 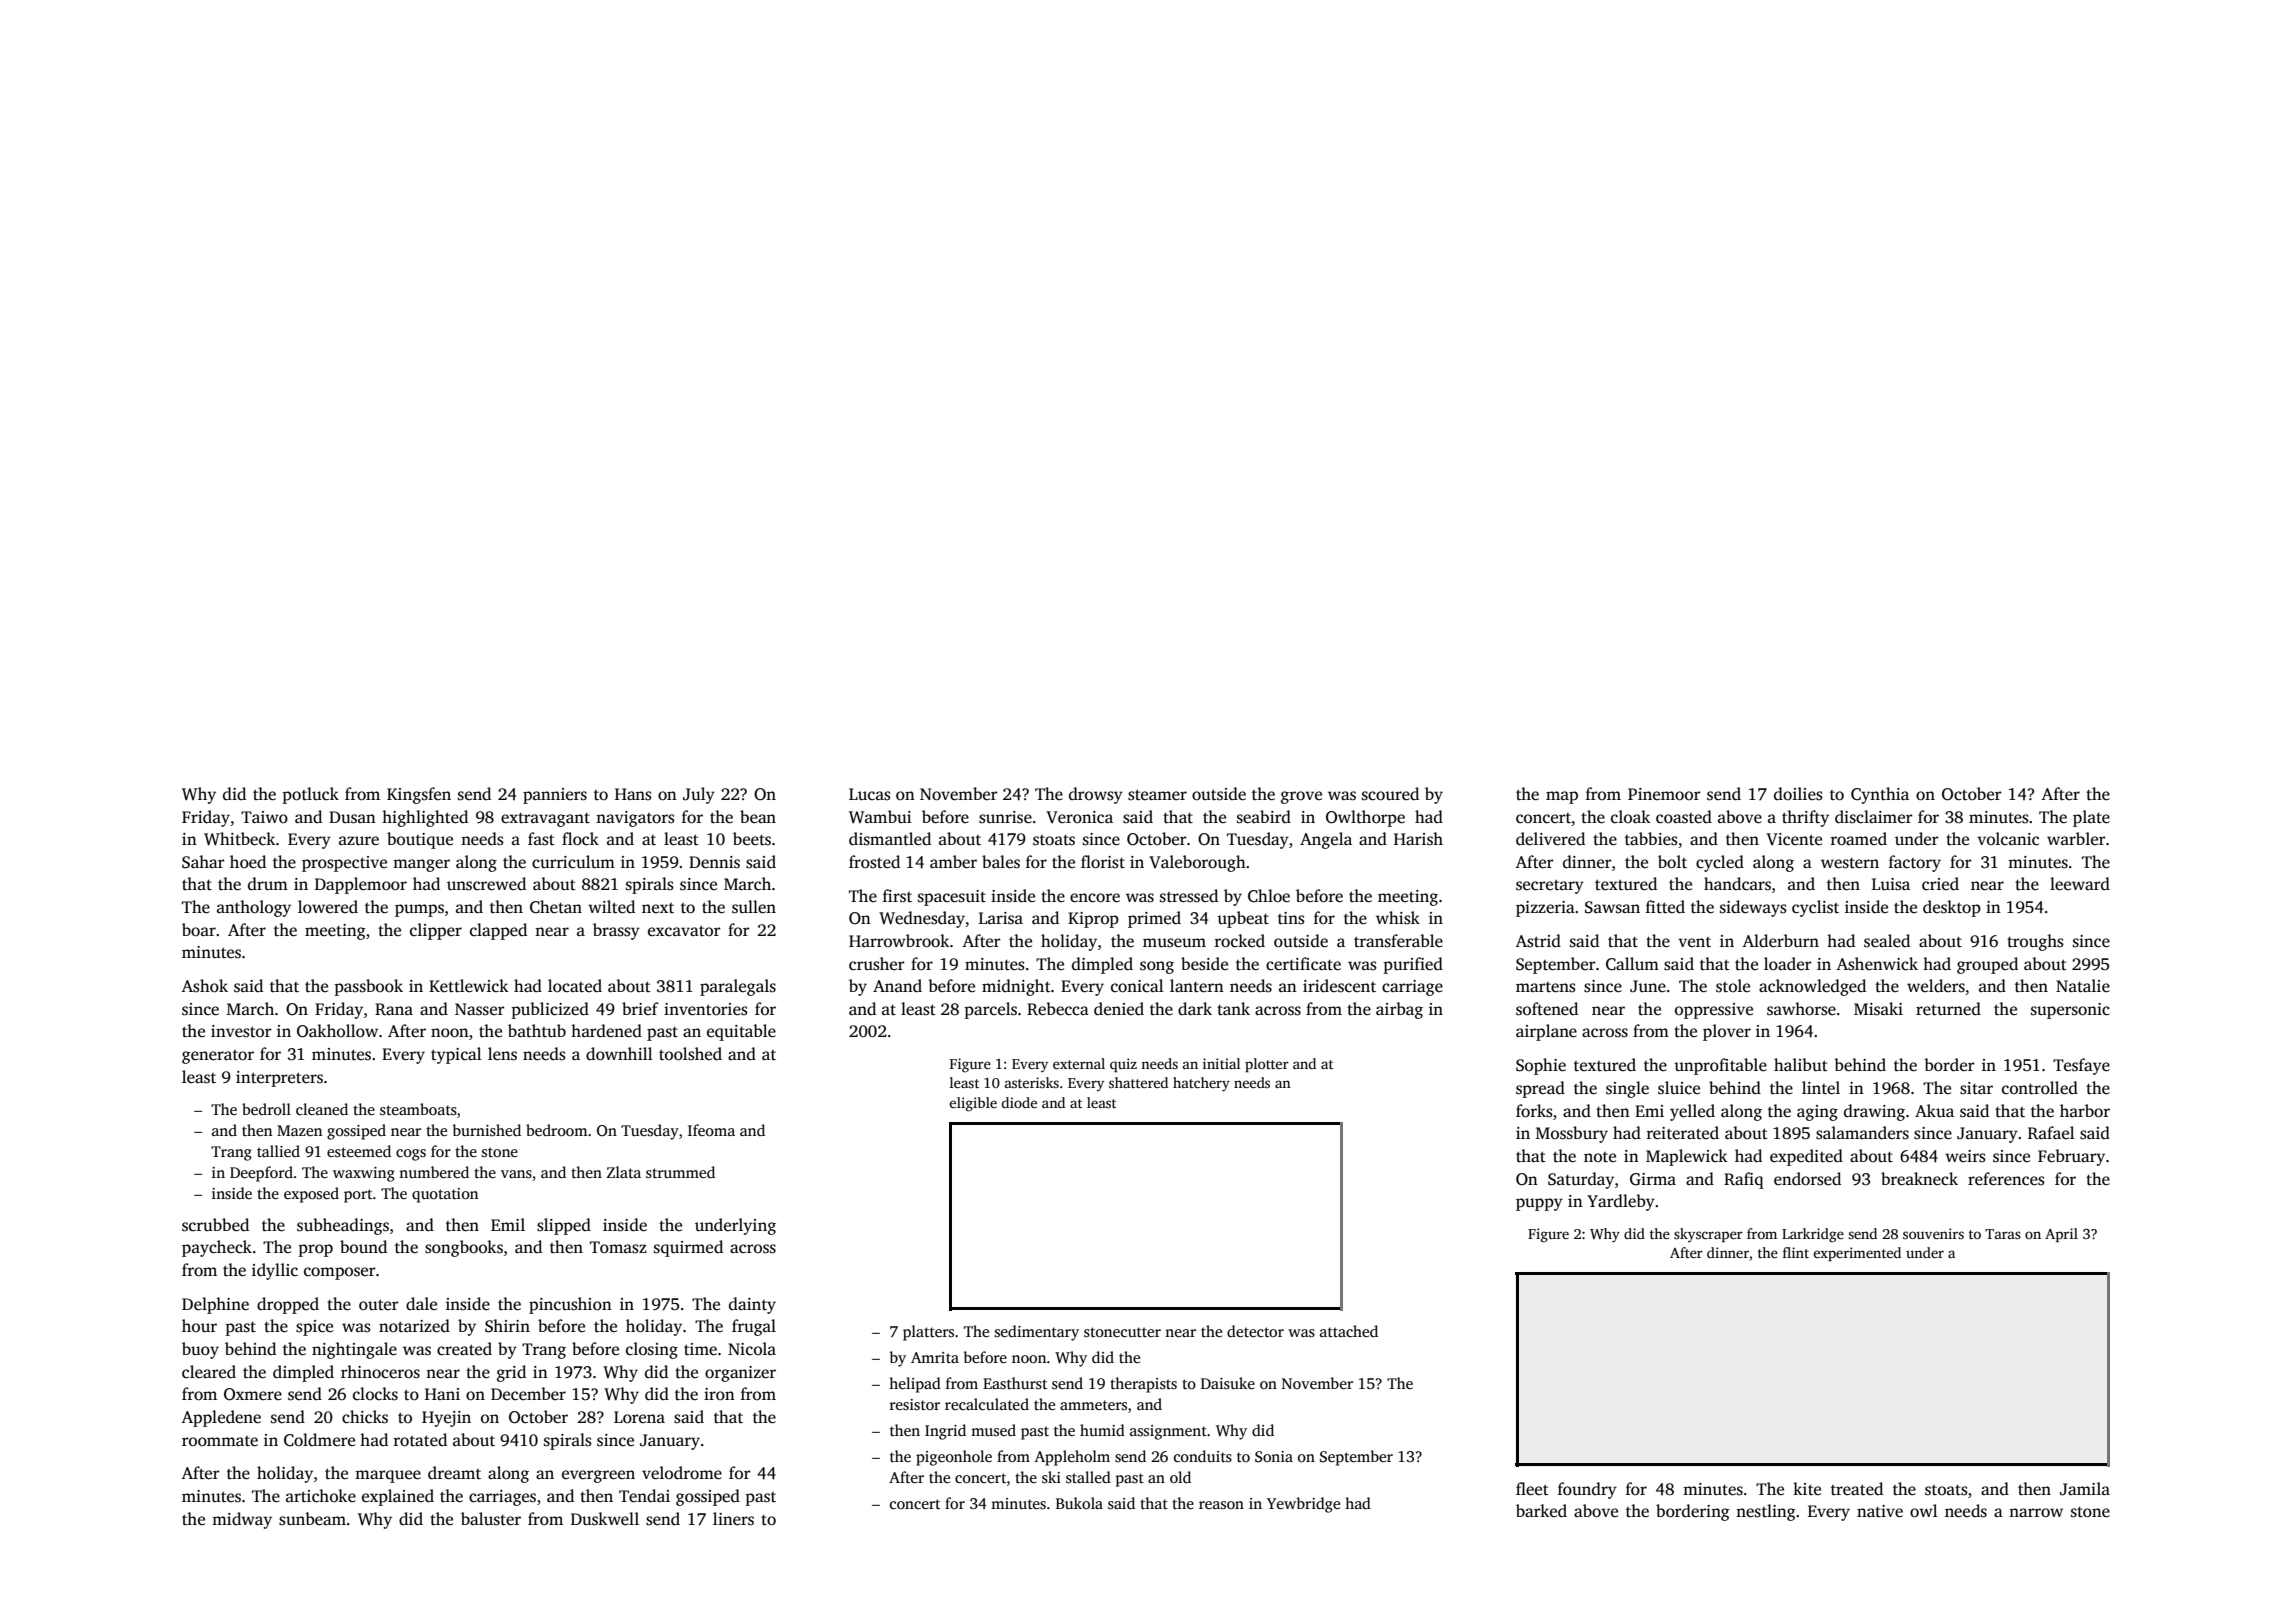 What do you see at coordinates (1857, 1254) in the screenshot?
I see `experimented` at bounding box center [1857, 1254].
